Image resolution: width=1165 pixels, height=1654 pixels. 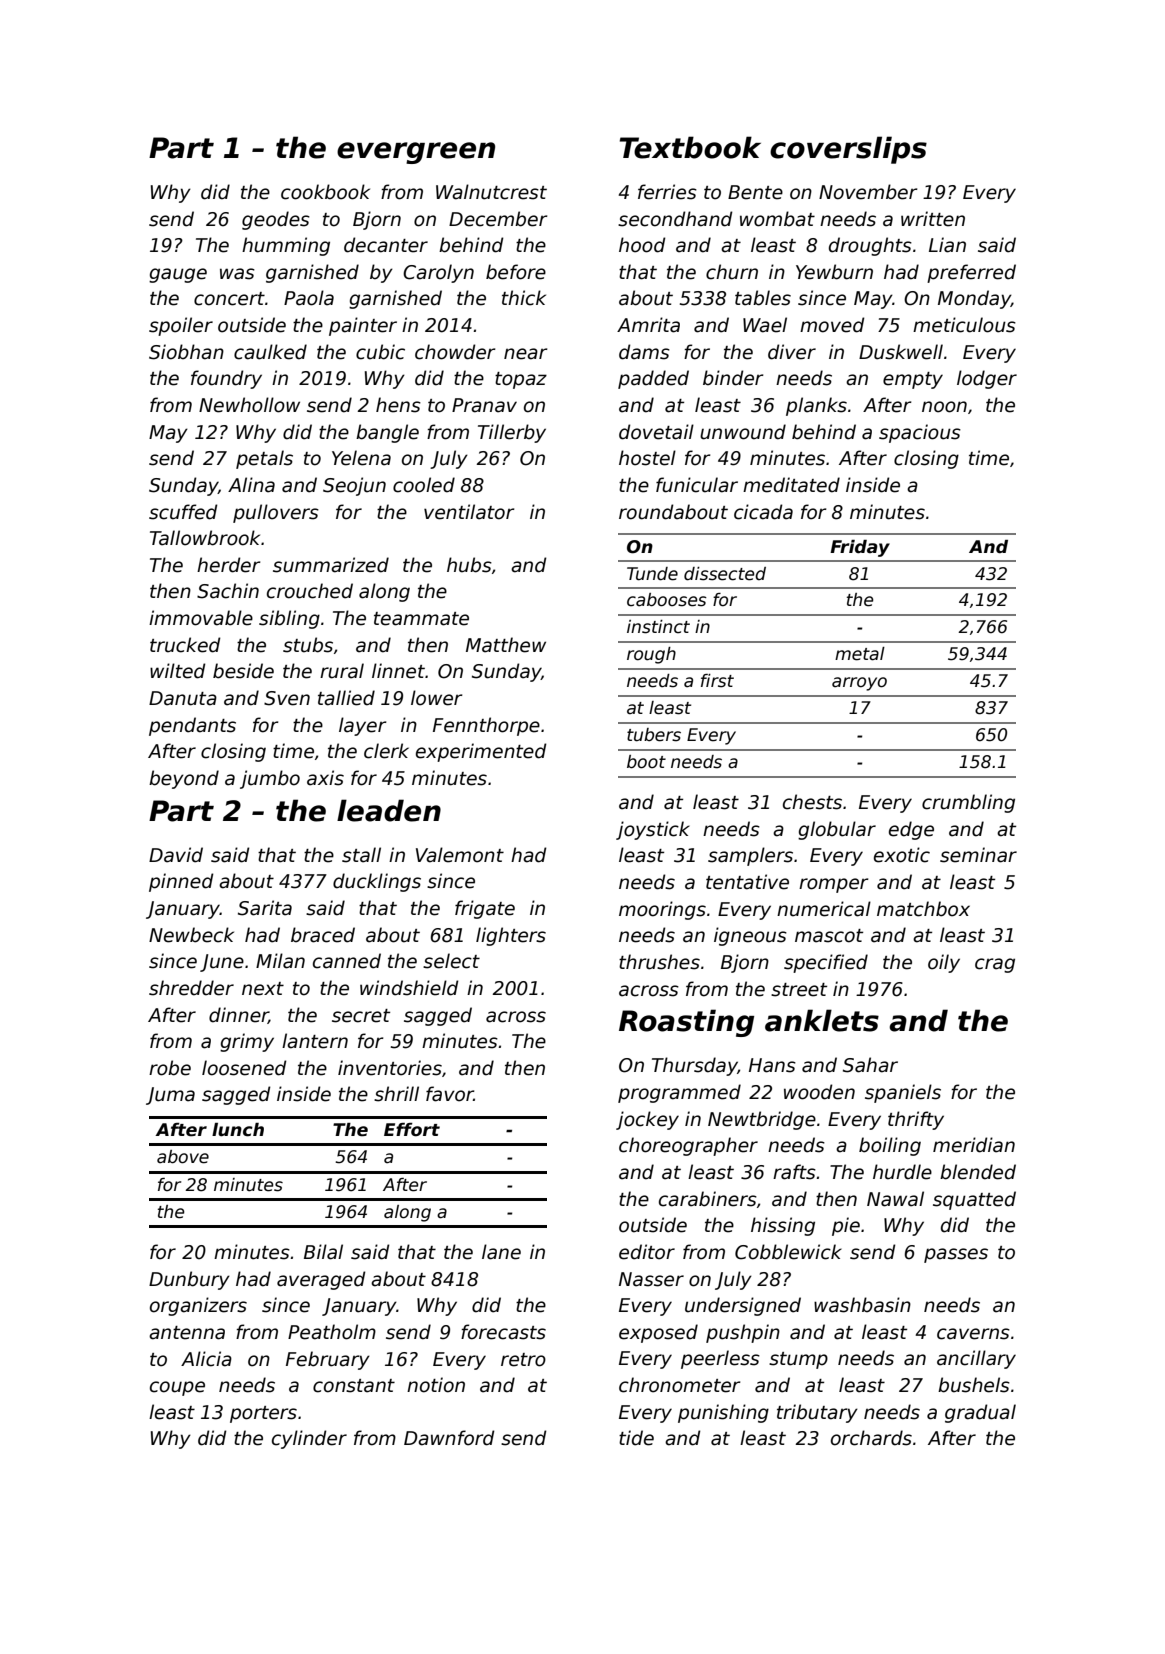 I want to click on cookbook, so click(x=325, y=192).
